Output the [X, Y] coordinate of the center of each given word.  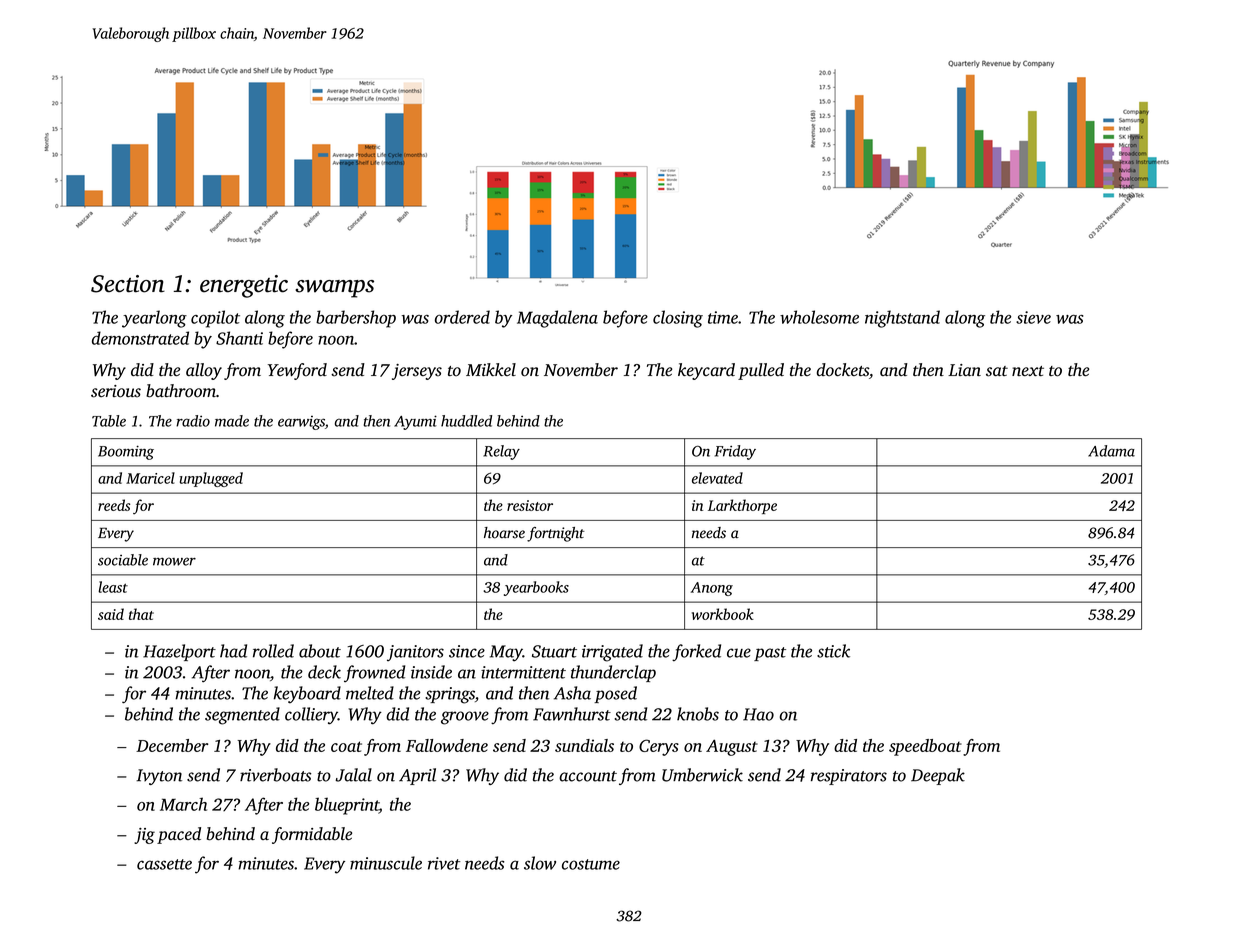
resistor [530, 505]
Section [128, 284]
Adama [1111, 451]
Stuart [554, 651]
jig [144, 836]
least [113, 587]
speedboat [925, 747]
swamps [334, 289]
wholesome [819, 317]
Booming [126, 453]
